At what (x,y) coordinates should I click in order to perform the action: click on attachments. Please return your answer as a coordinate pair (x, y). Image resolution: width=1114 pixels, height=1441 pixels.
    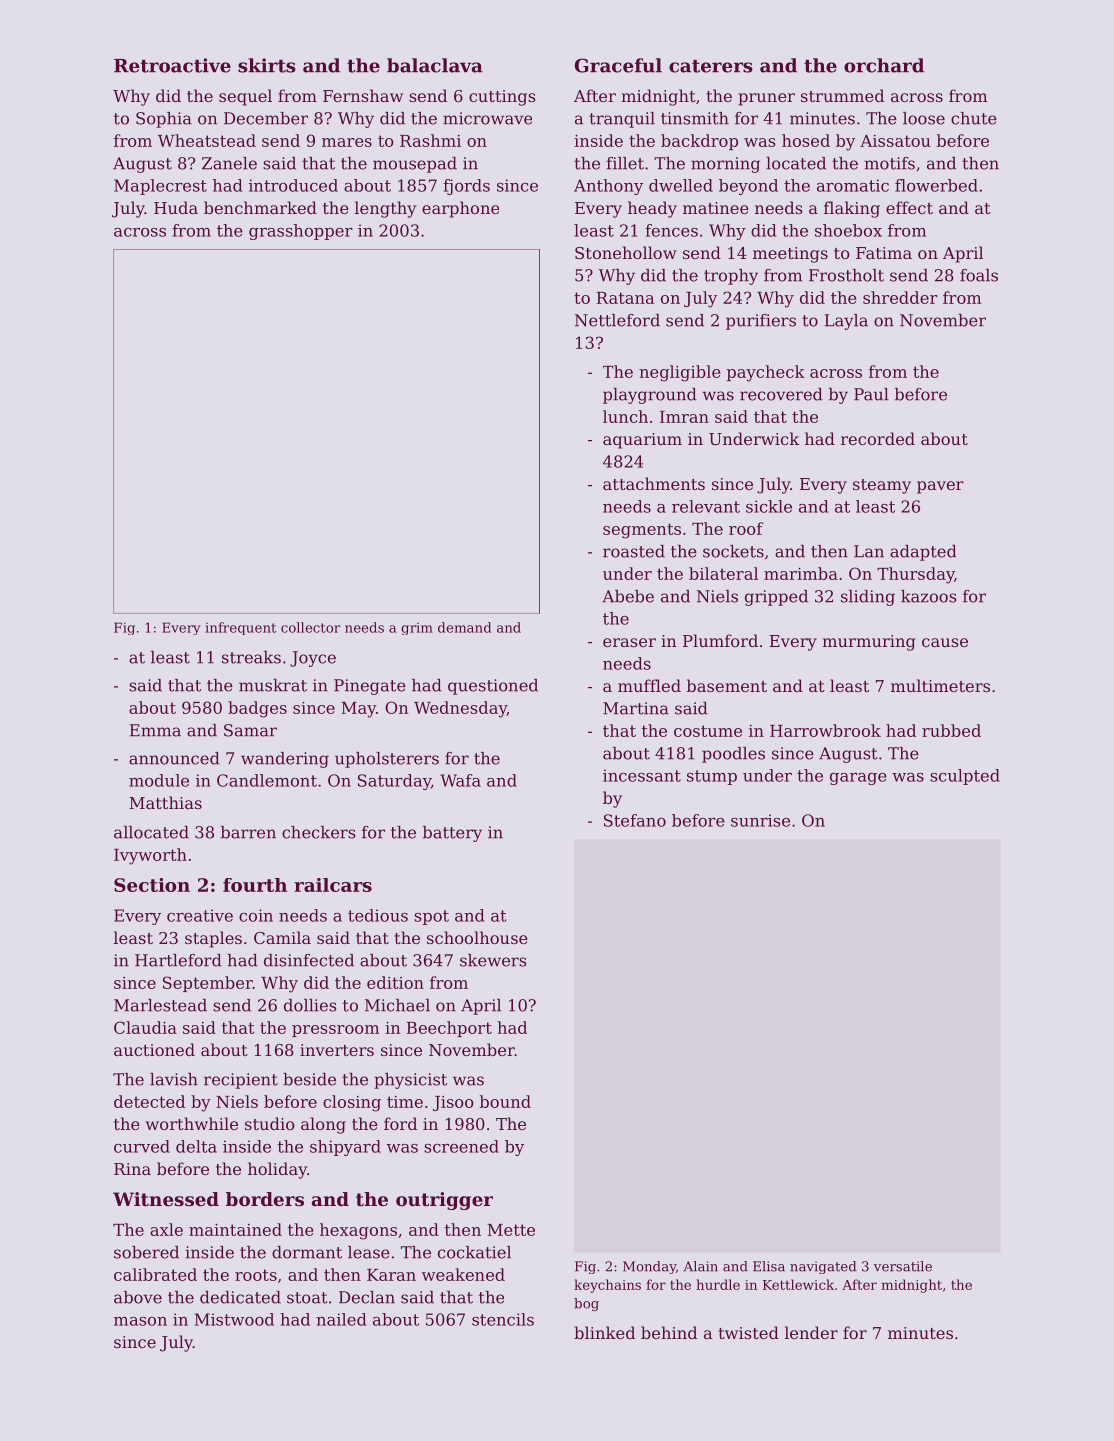
    Looking at the image, I should click on (654, 483).
